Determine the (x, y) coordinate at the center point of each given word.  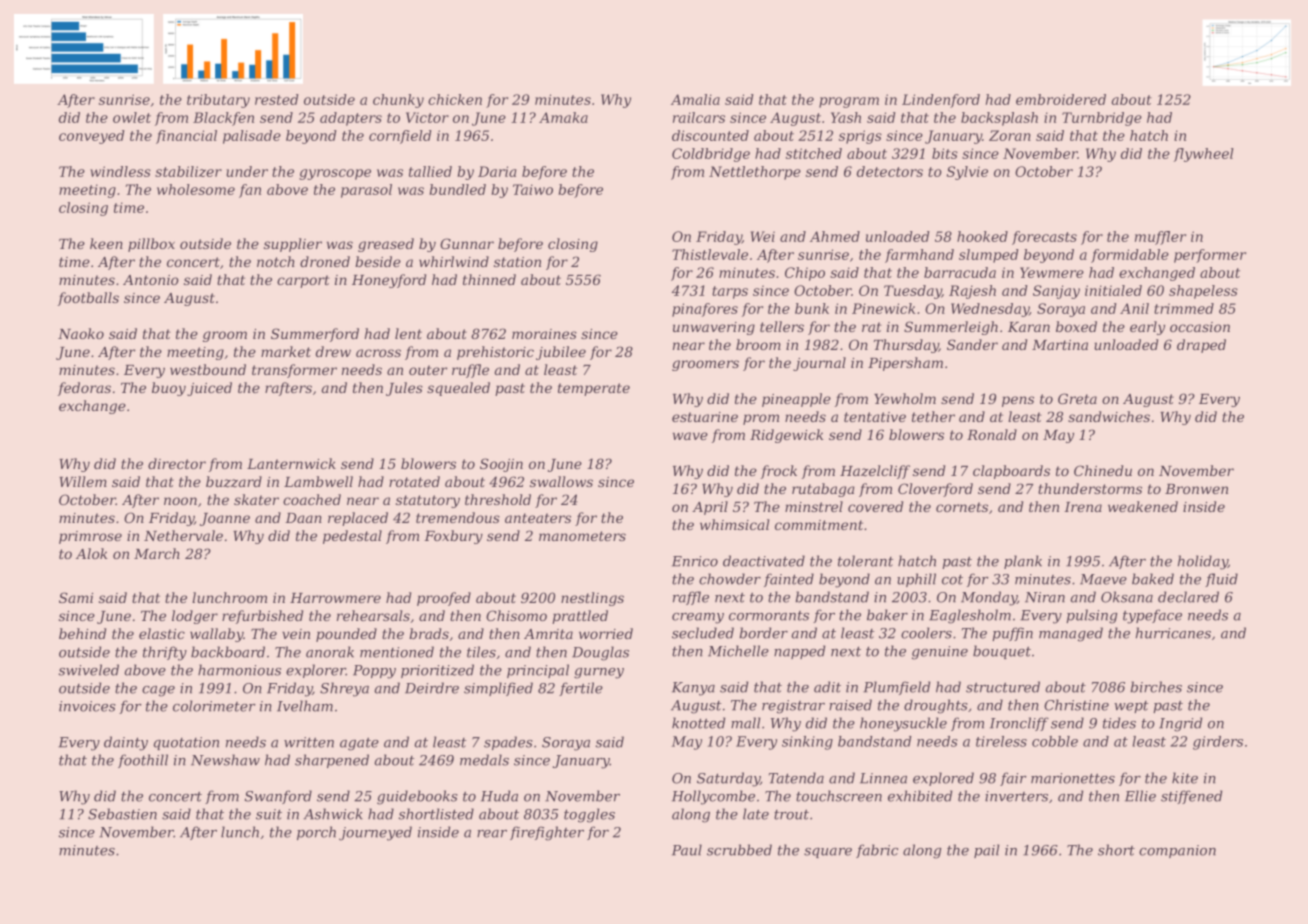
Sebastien (122, 814)
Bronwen (1196, 489)
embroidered (1061, 99)
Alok (92, 553)
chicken (455, 99)
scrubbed (739, 850)
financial (186, 137)
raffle (691, 598)
